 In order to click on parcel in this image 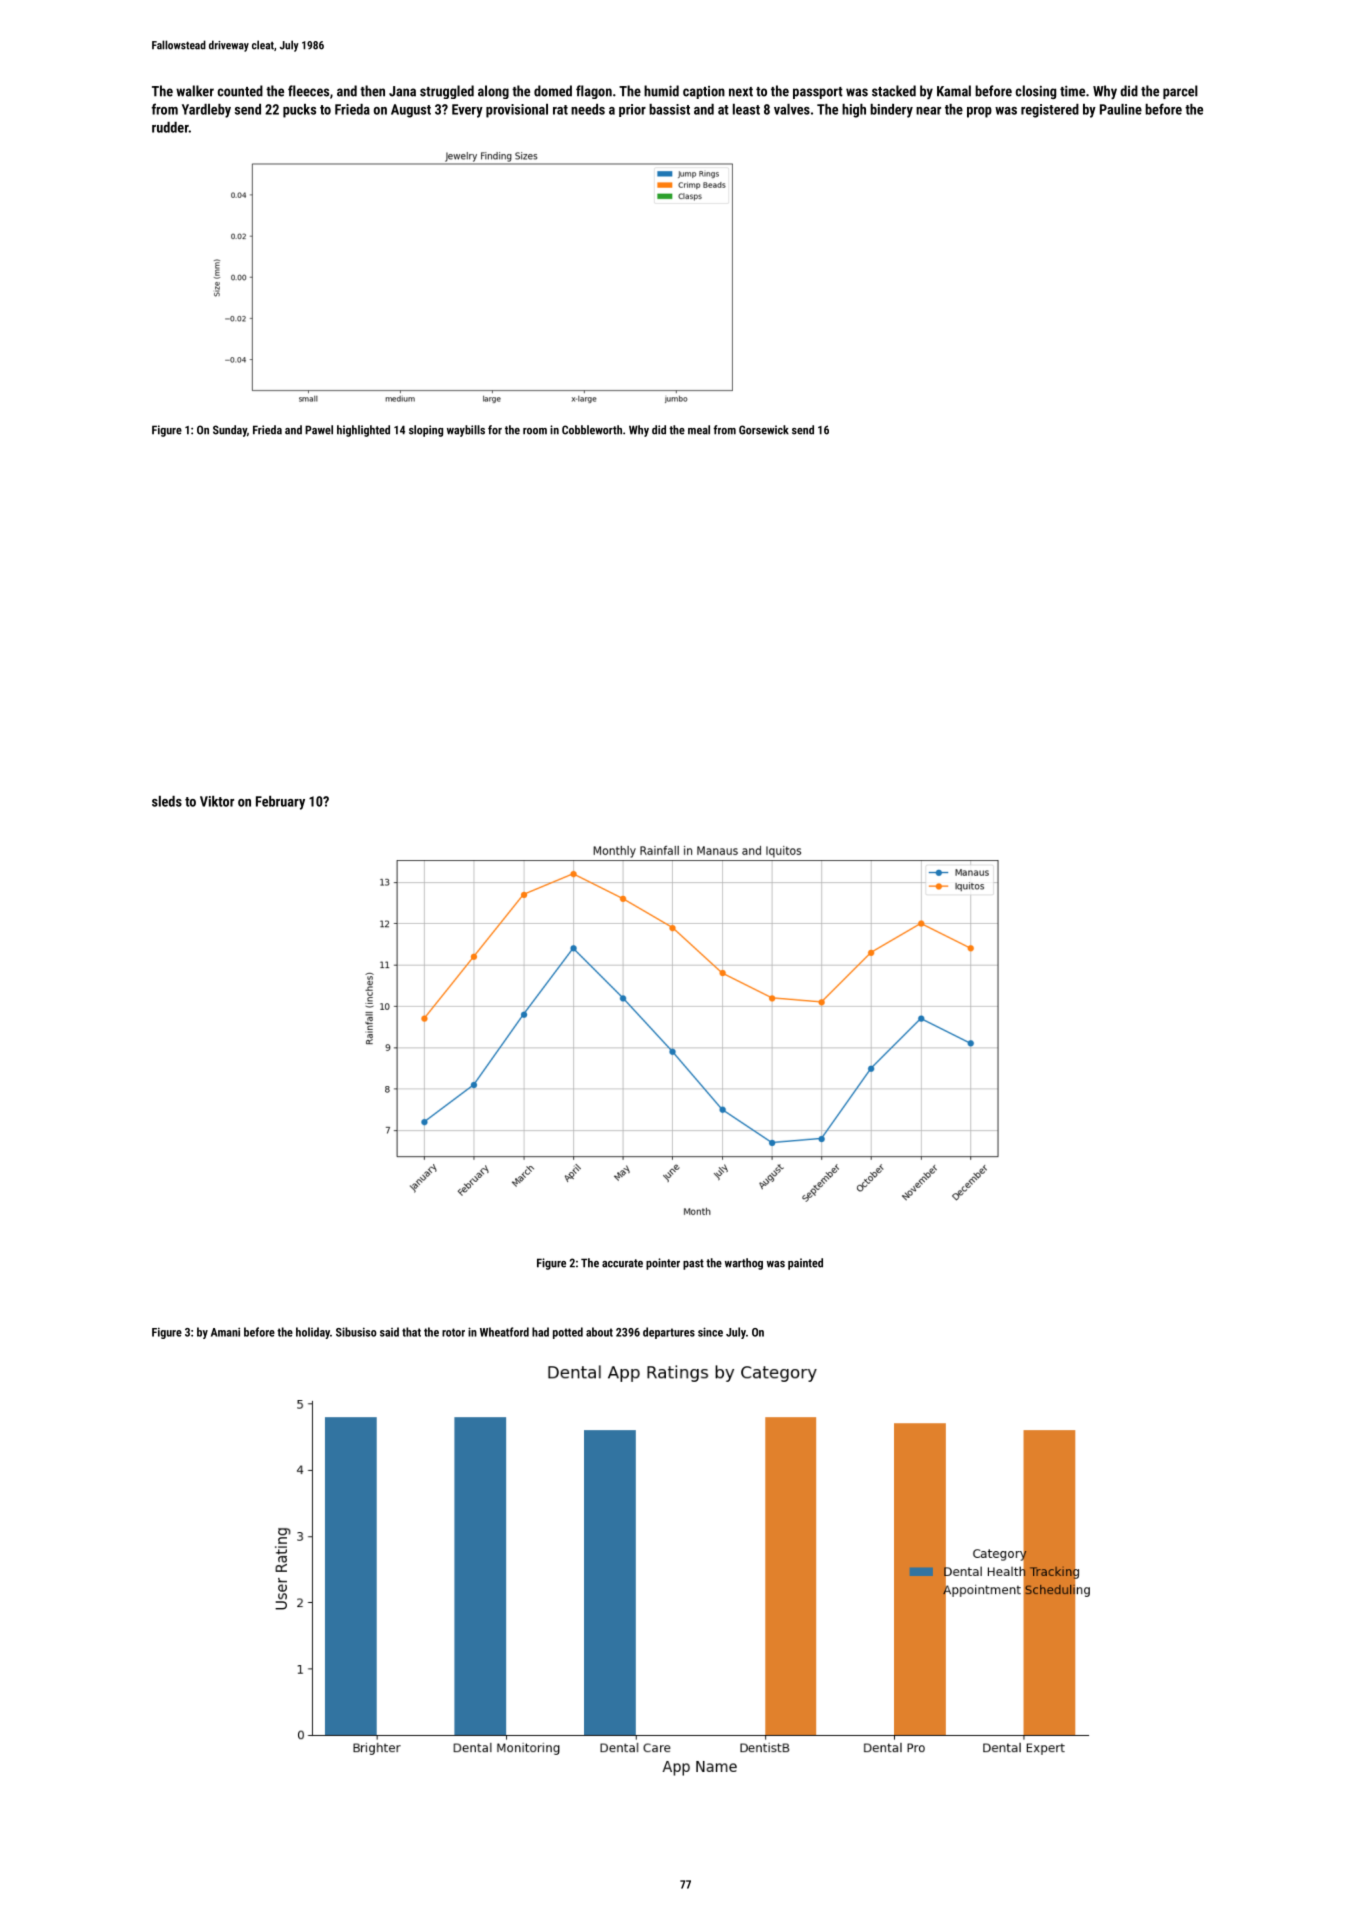, I will do `click(1180, 92)`.
